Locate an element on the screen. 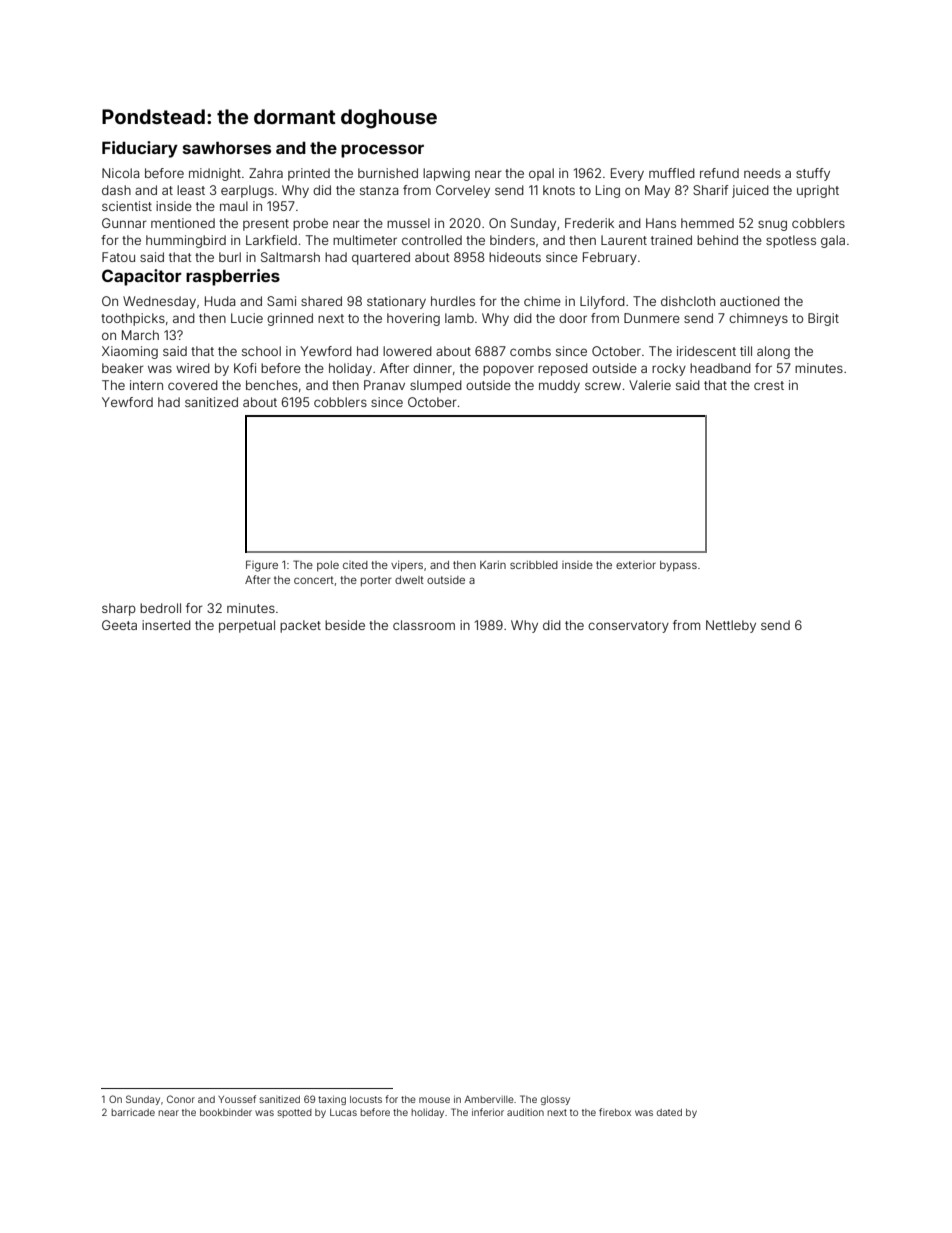 This screenshot has width=952, height=1233. classroom is located at coordinates (424, 625).
